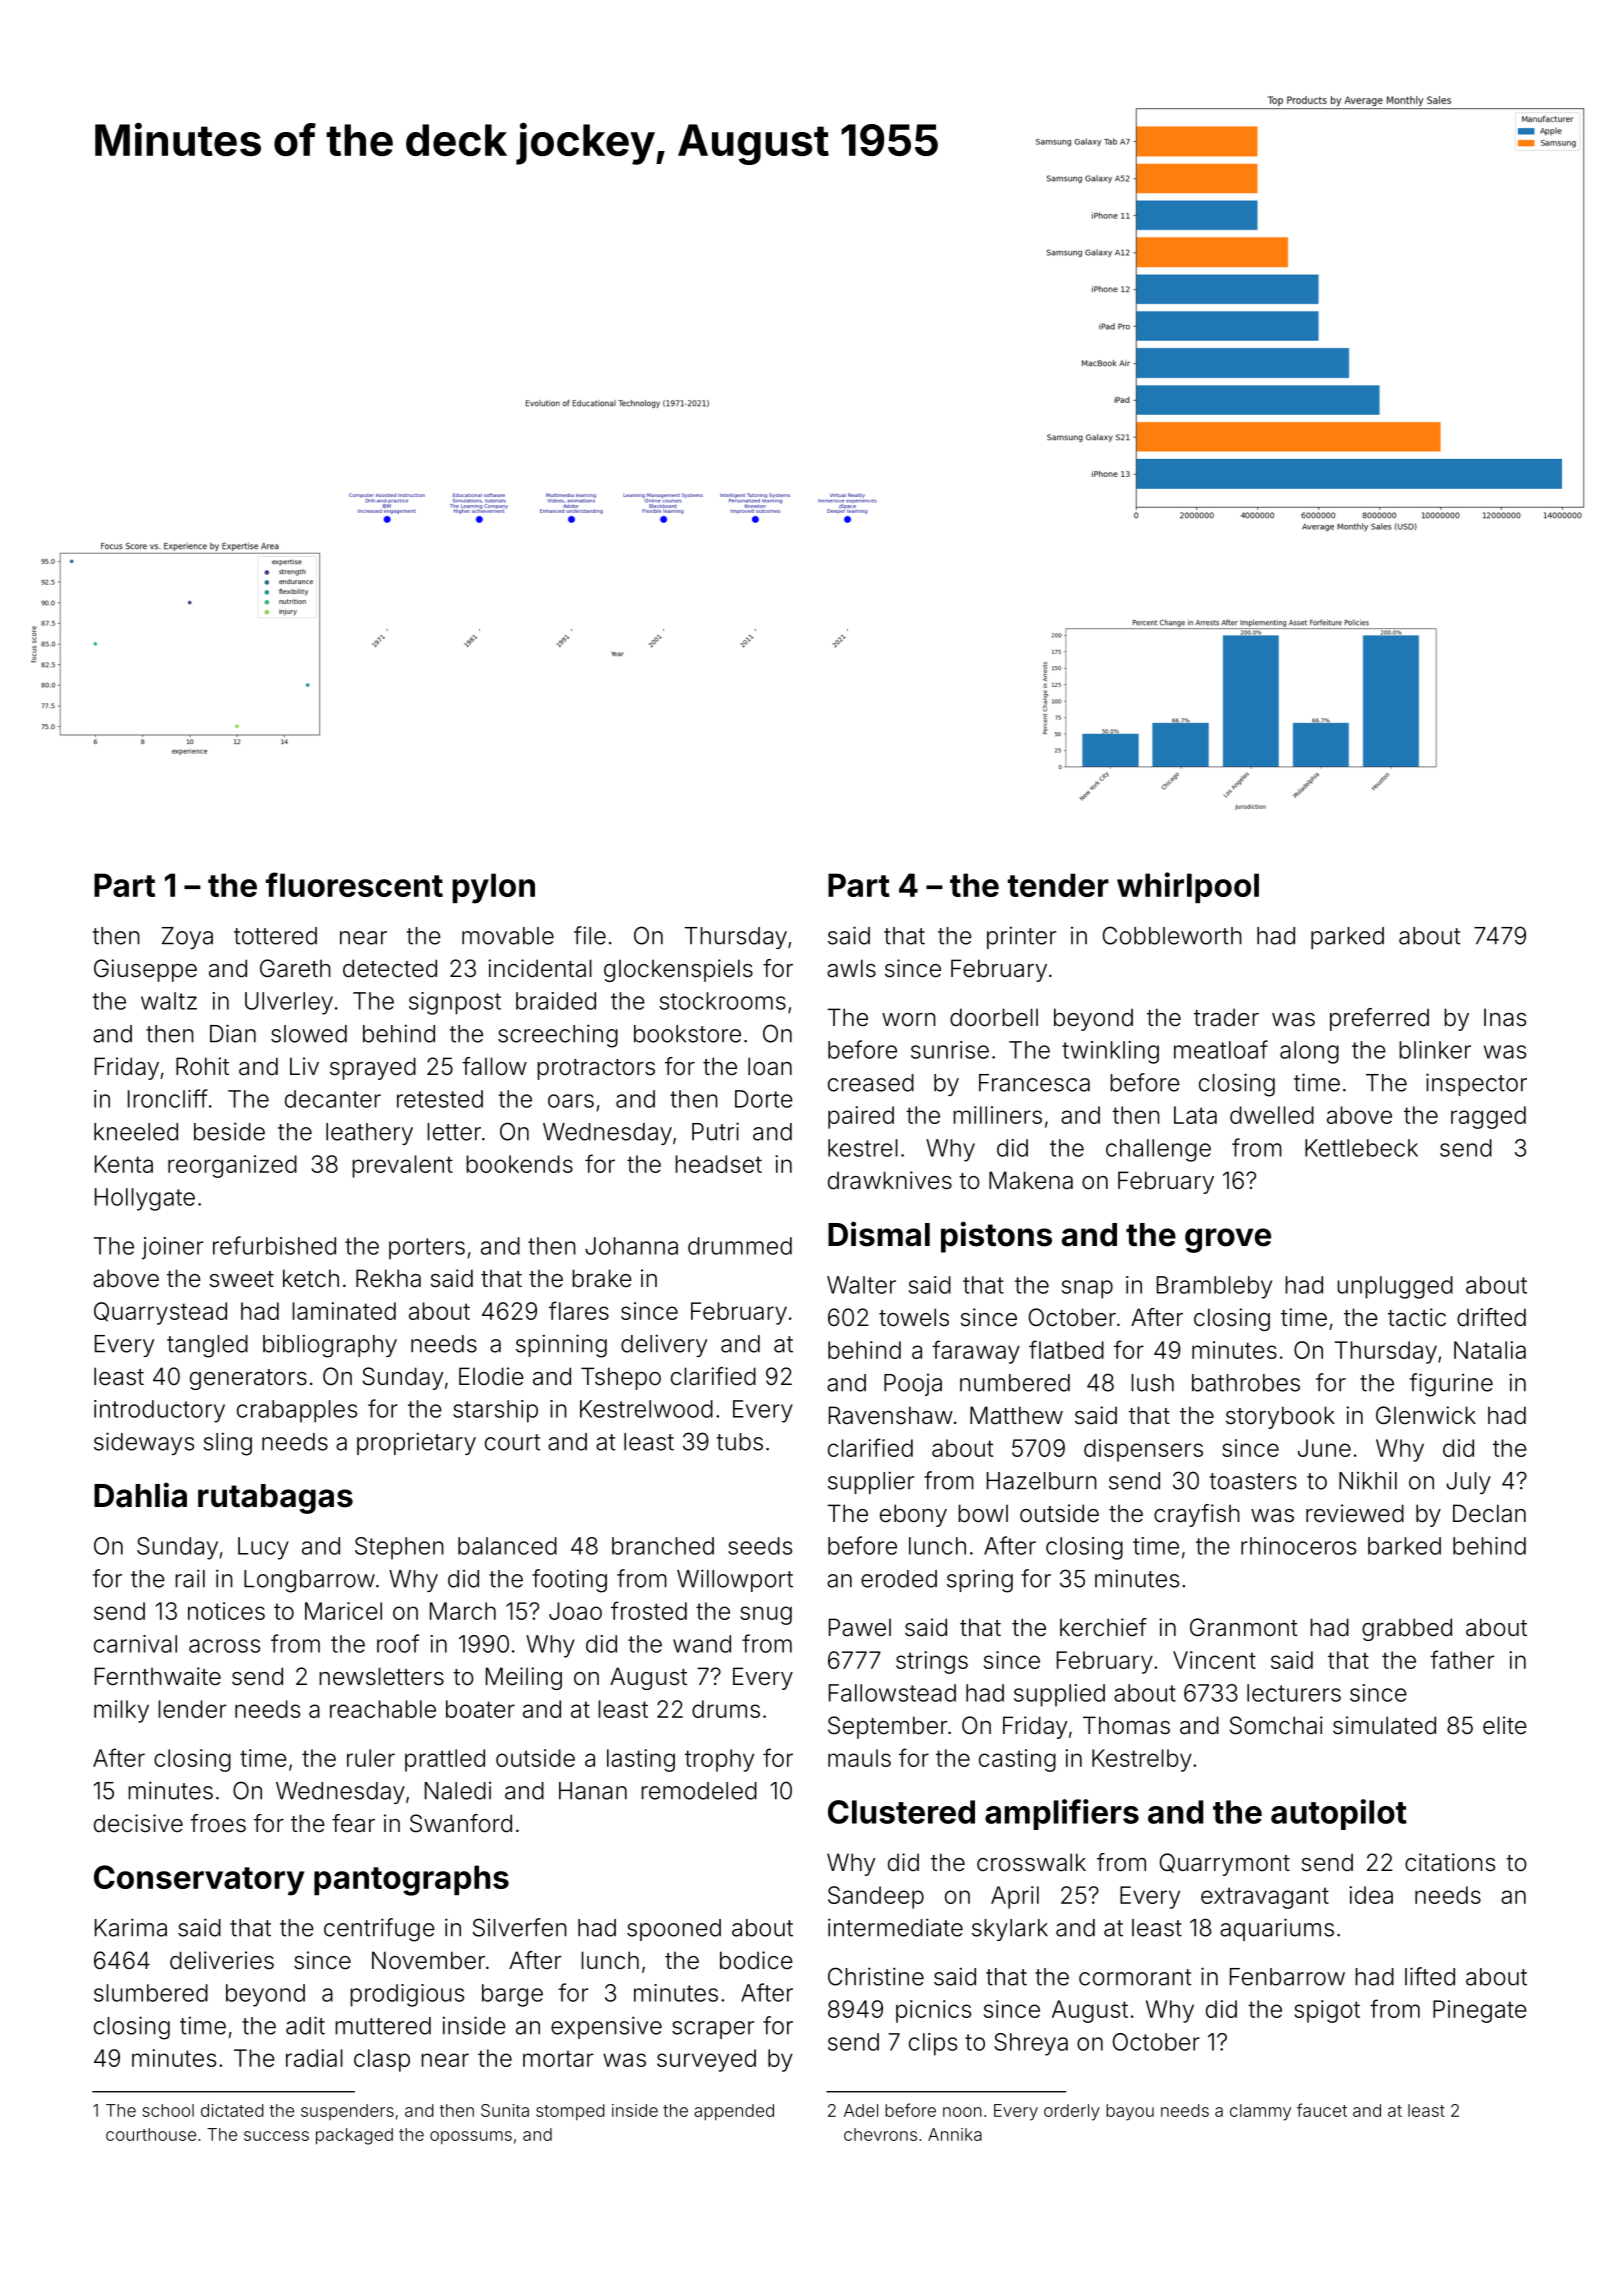 The width and height of the page is (1620, 2292). What do you see at coordinates (1505, 1725) in the page?
I see `elite` at bounding box center [1505, 1725].
